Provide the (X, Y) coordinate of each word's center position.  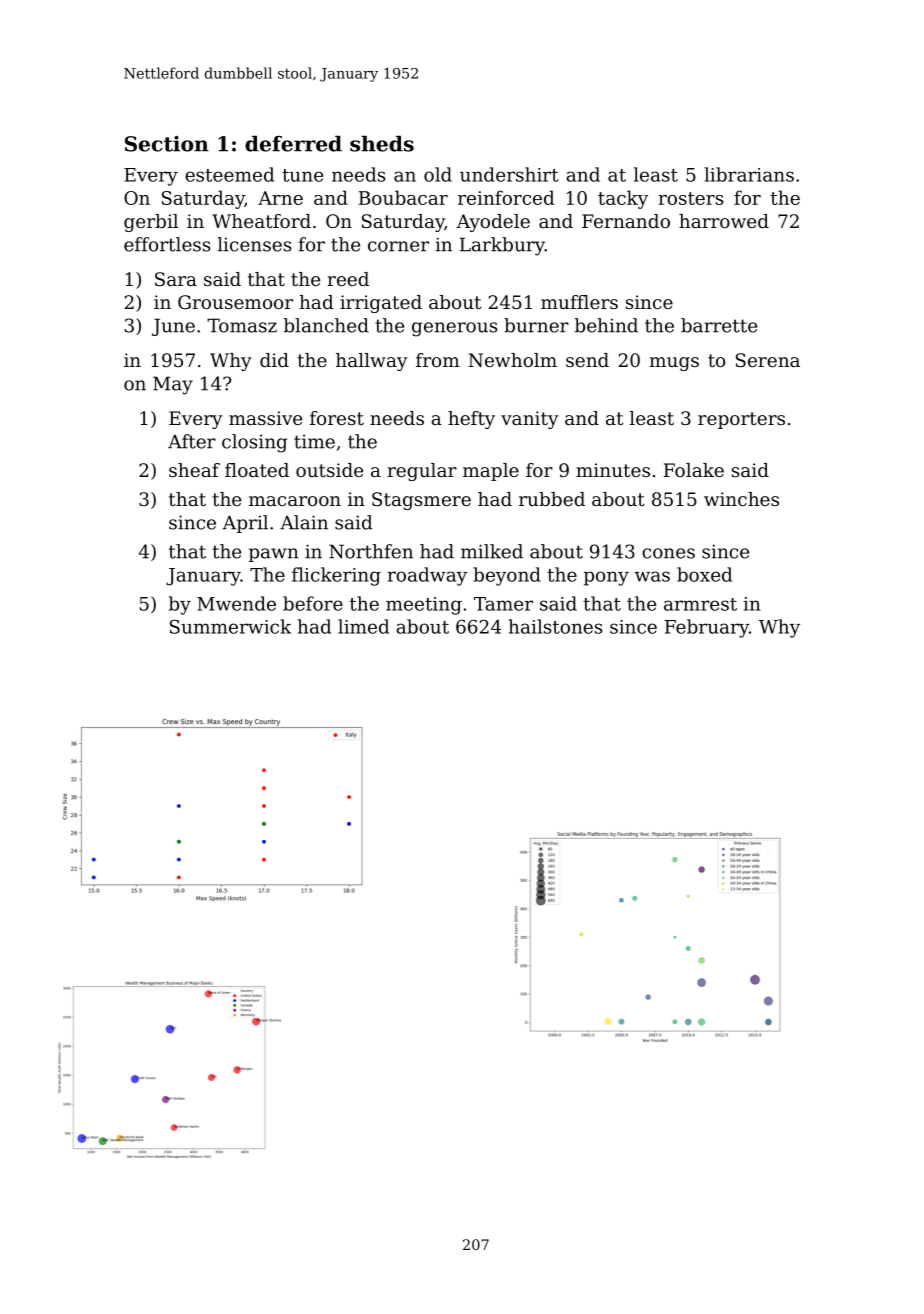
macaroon (295, 501)
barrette (719, 325)
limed (363, 626)
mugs (674, 364)
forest (337, 418)
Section (167, 144)
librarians (749, 174)
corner (398, 246)
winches (741, 499)
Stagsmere (421, 501)
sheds (382, 144)
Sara (176, 279)
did (274, 360)
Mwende (236, 603)
